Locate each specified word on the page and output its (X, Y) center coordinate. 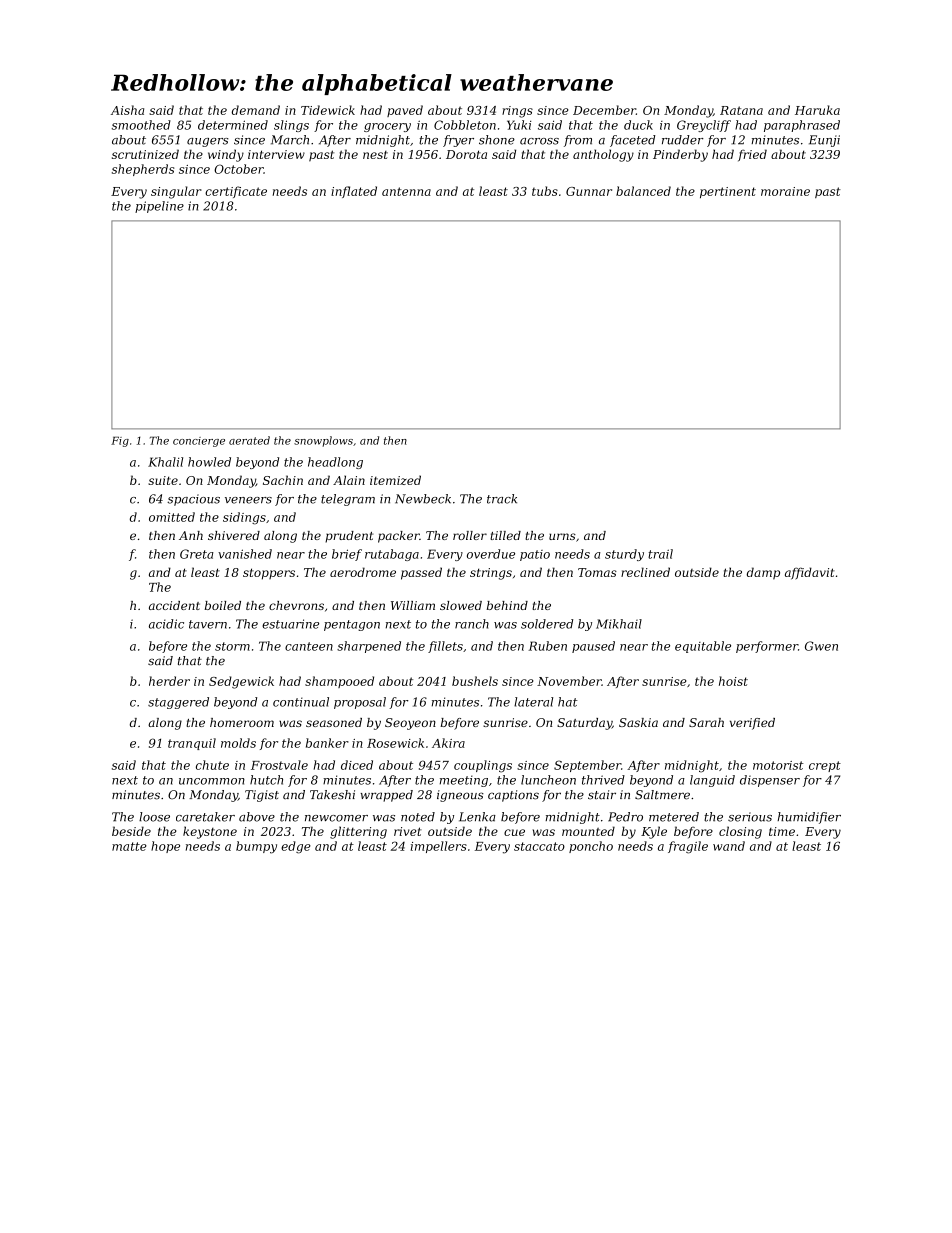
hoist (733, 681)
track (502, 499)
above (257, 817)
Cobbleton (465, 125)
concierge (199, 442)
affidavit (810, 573)
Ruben (547, 646)
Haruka (817, 110)
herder (169, 681)
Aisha (127, 110)
